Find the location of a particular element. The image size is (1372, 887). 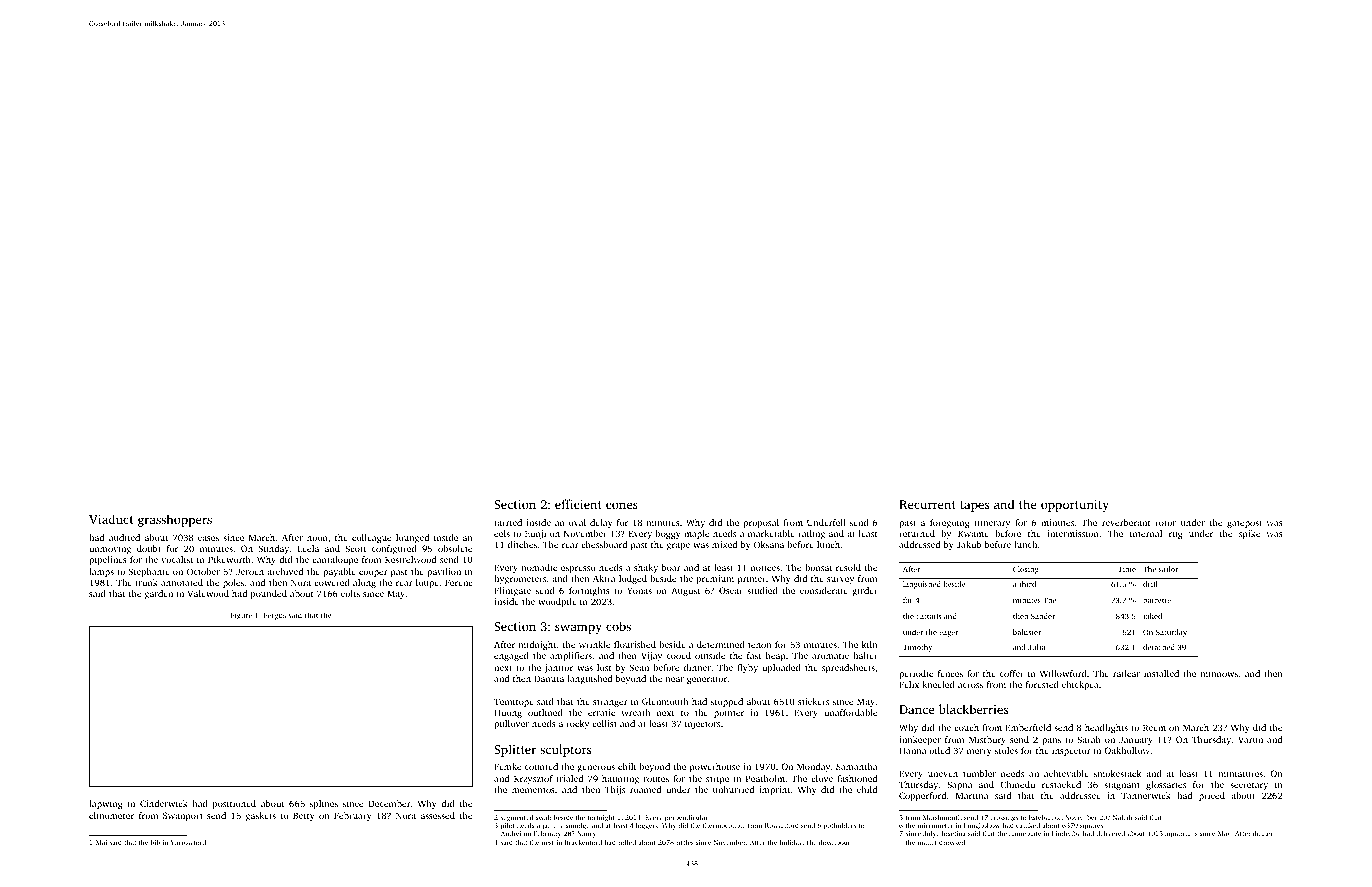

cases is located at coordinates (208, 538).
